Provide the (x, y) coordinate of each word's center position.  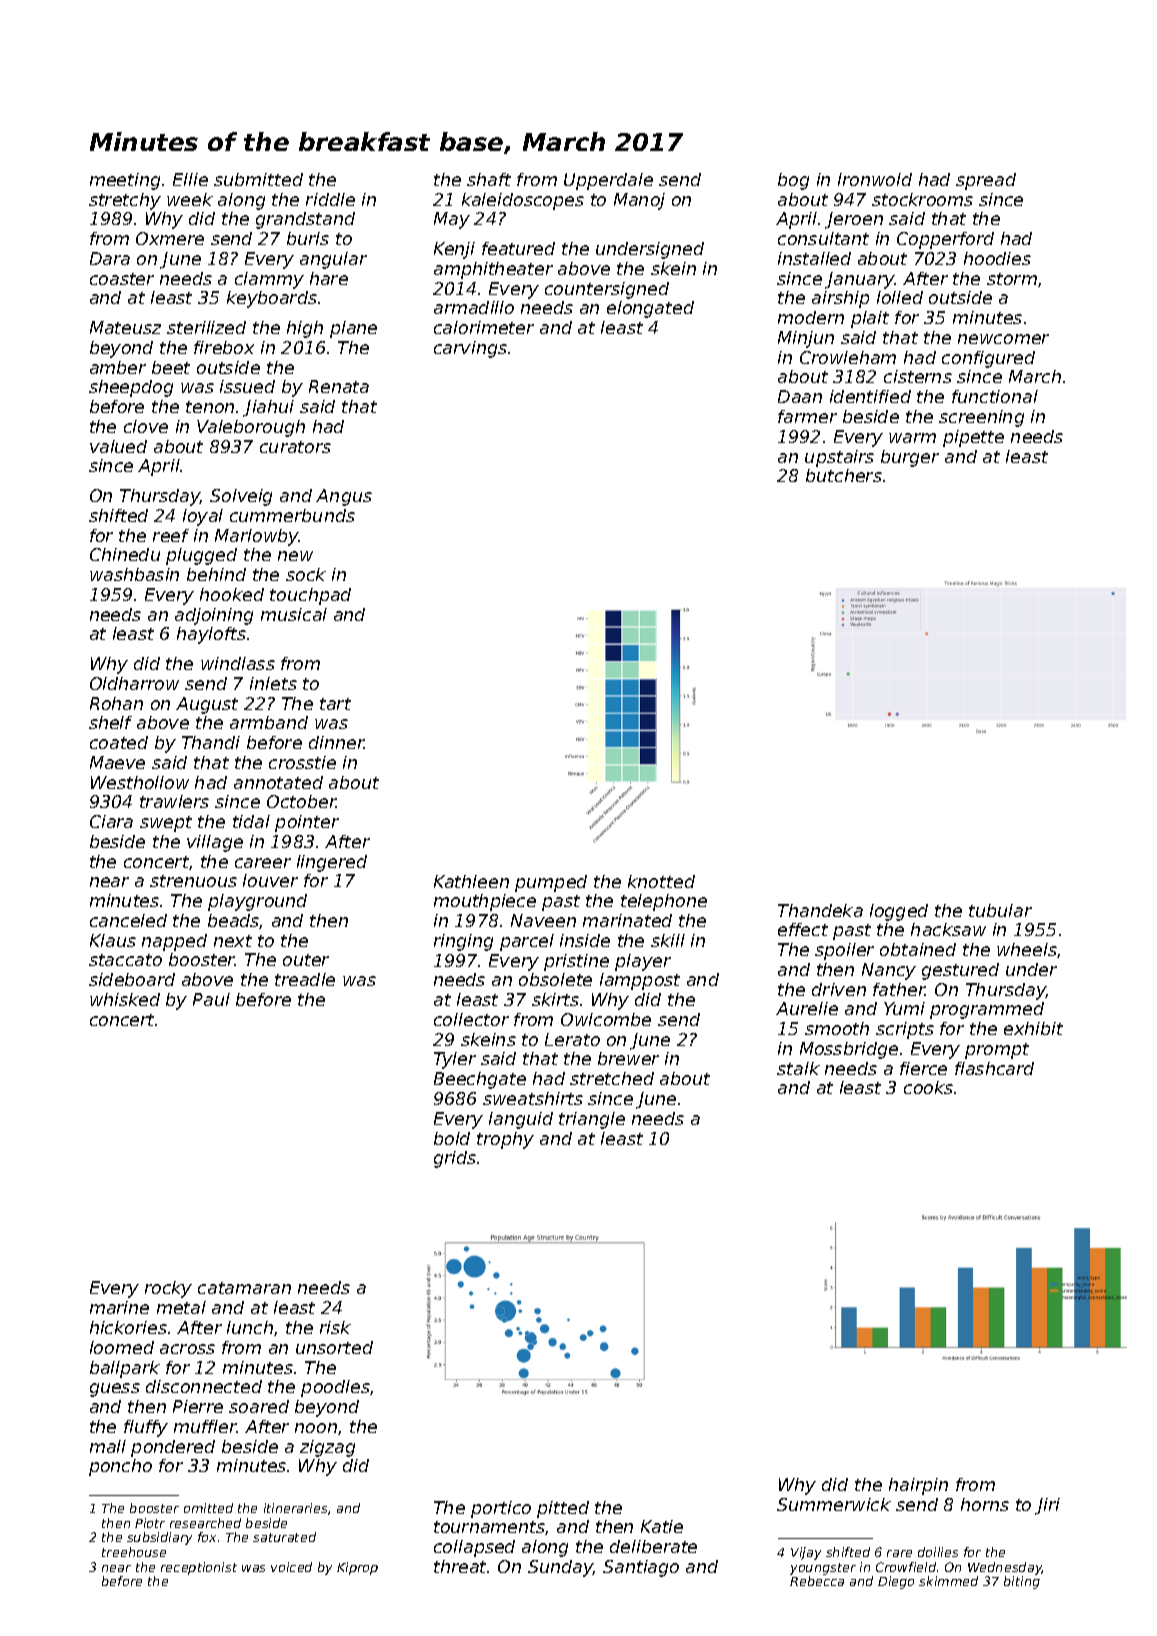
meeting (125, 181)
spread (986, 181)
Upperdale (608, 181)
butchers (844, 475)
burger (910, 458)
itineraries (295, 1508)
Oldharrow (134, 683)
